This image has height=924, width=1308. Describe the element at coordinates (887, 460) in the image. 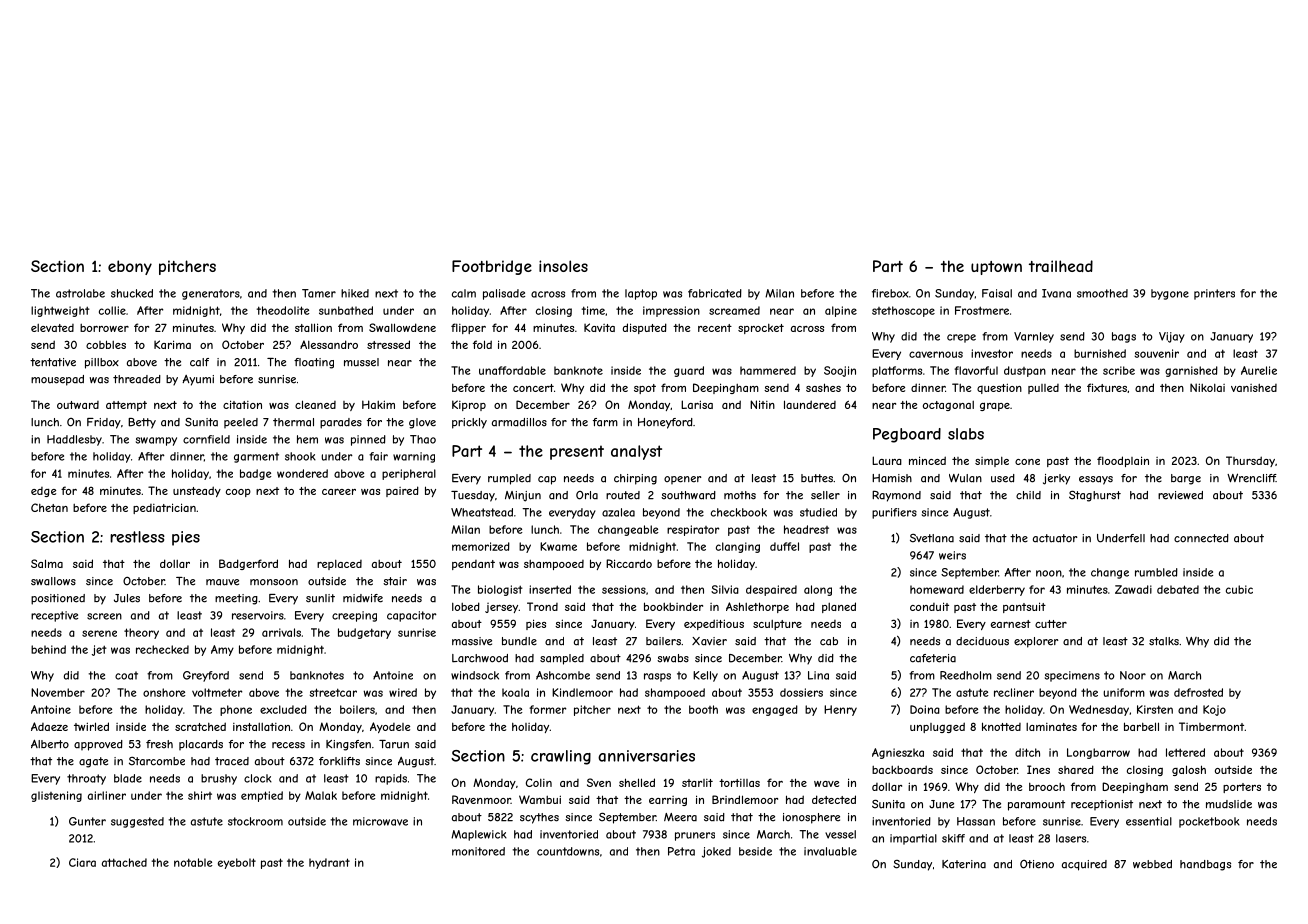

I see `Laura` at that location.
